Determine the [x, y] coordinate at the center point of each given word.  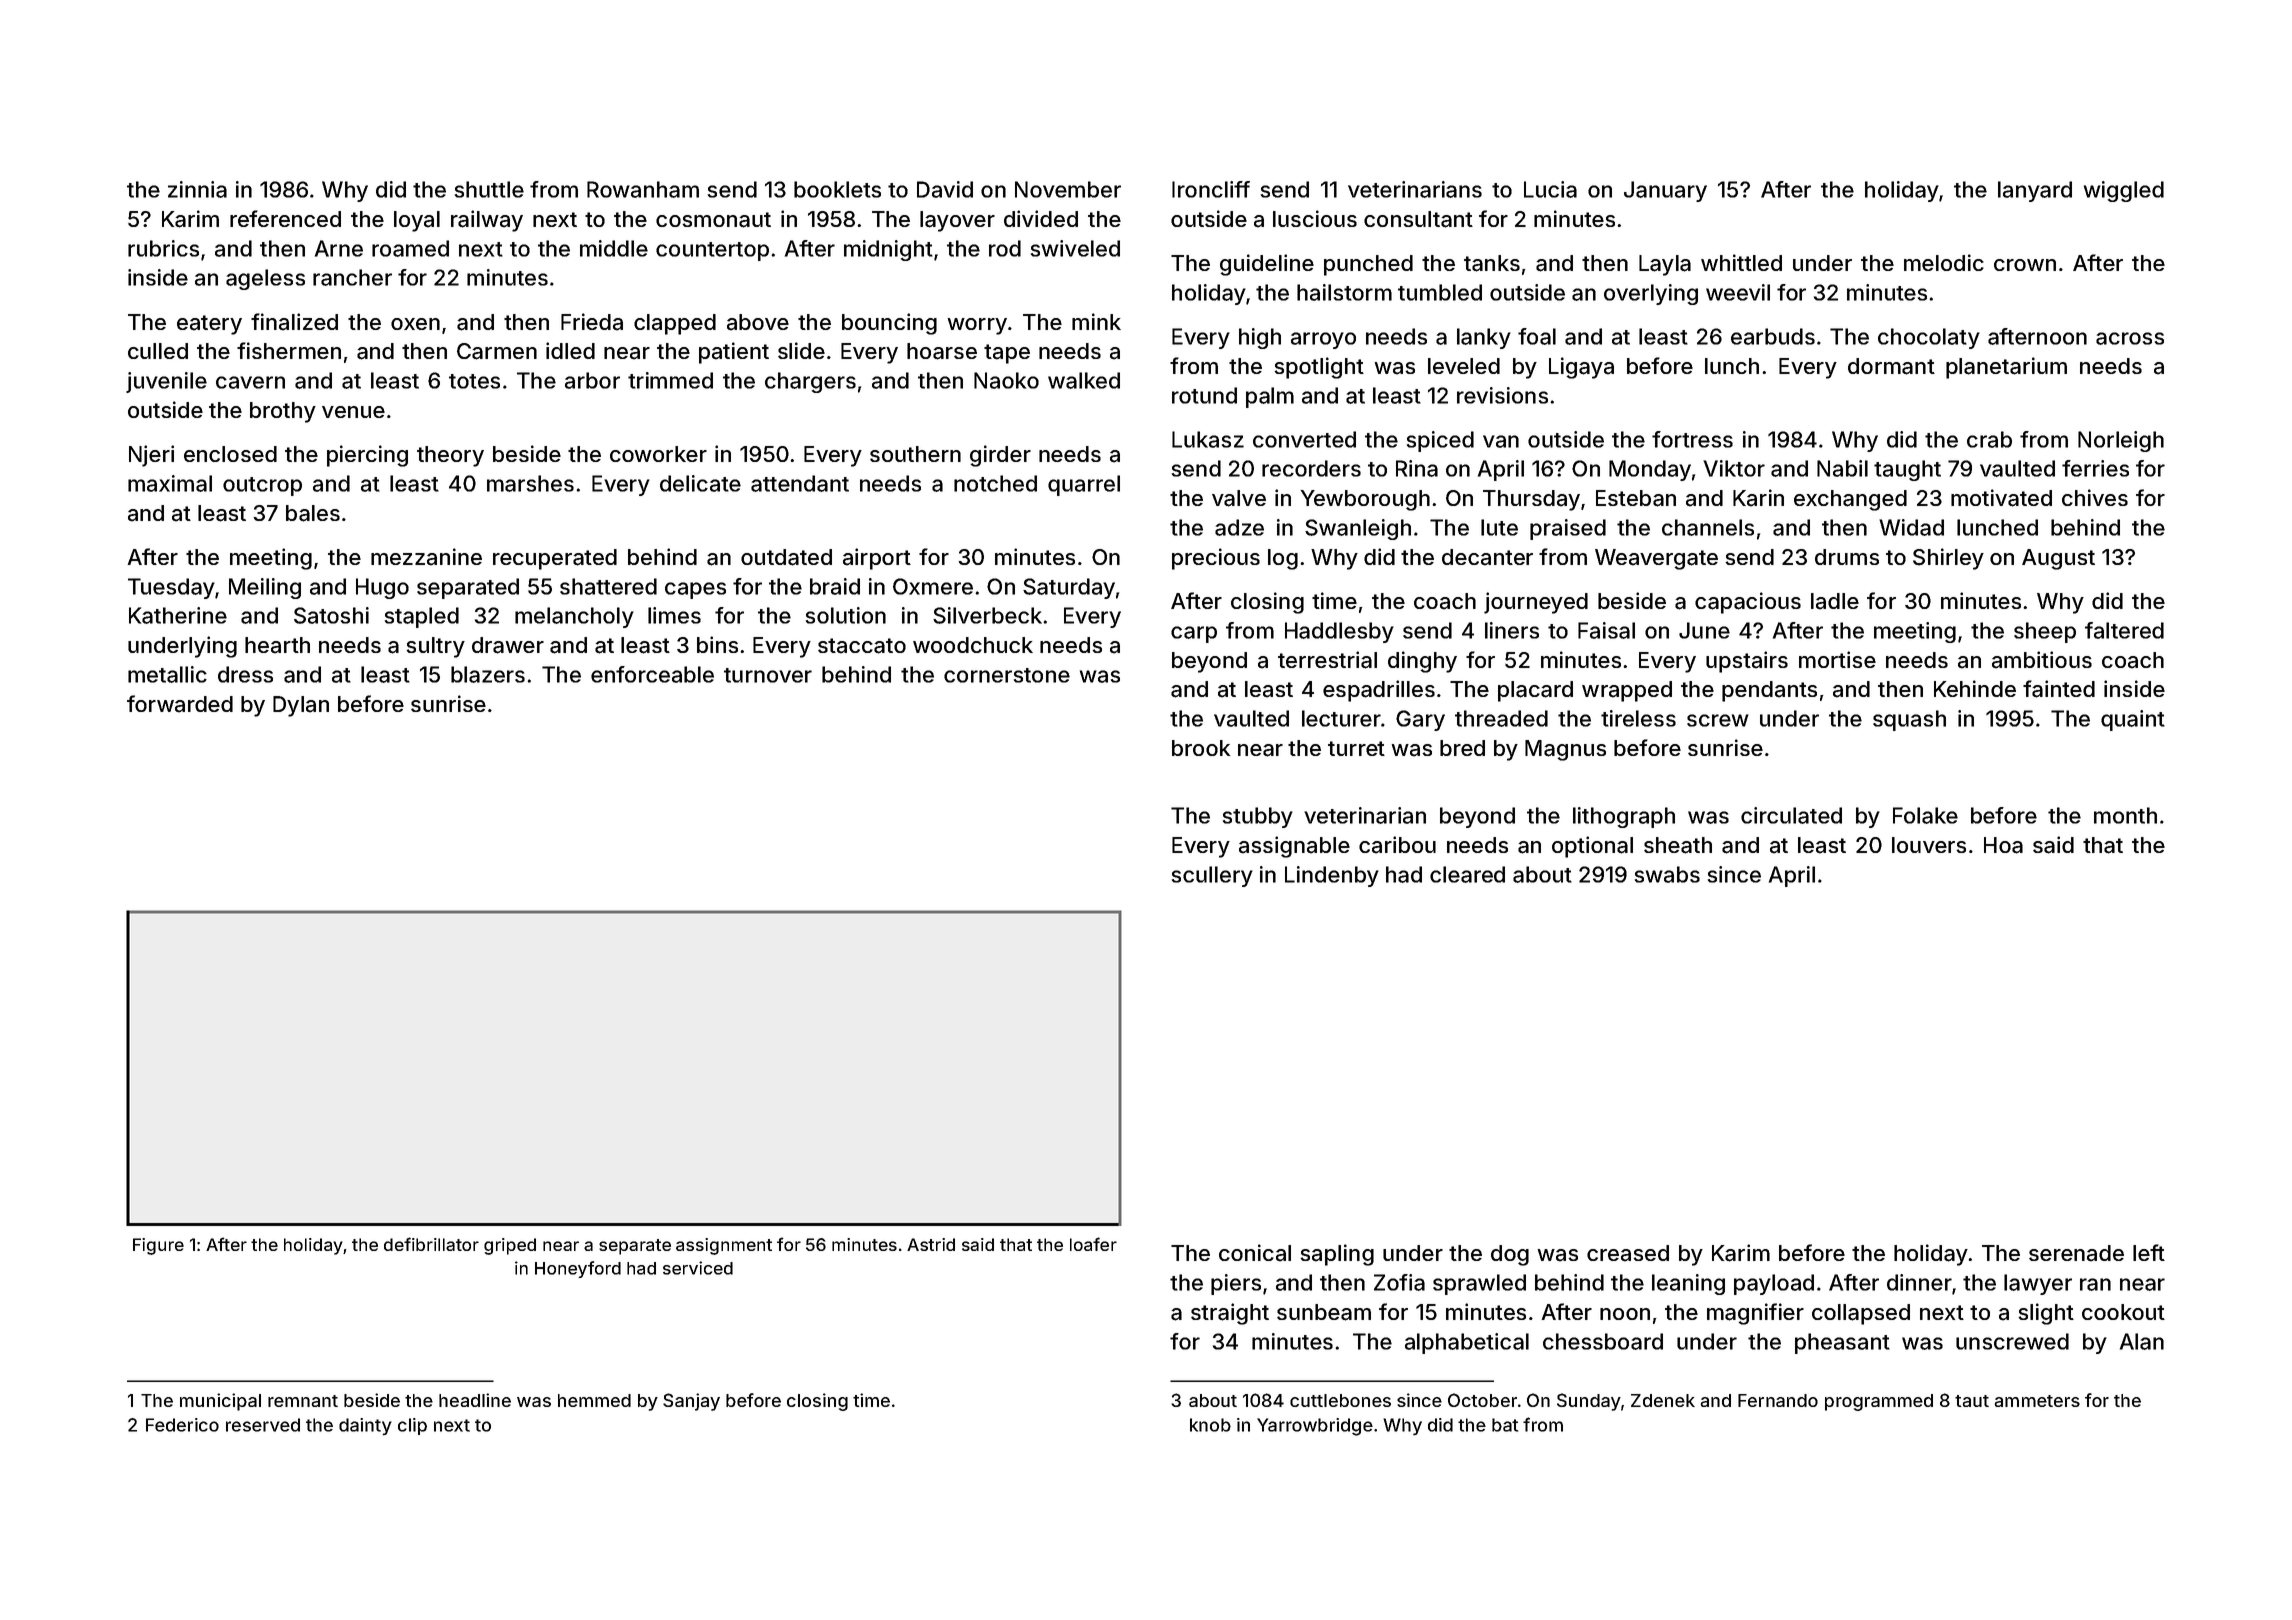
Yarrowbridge [1315, 1427]
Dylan [301, 706]
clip [412, 1426]
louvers [1929, 845]
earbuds [1773, 336]
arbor [592, 380]
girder [1000, 456]
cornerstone [1007, 675]
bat [1505, 1425]
